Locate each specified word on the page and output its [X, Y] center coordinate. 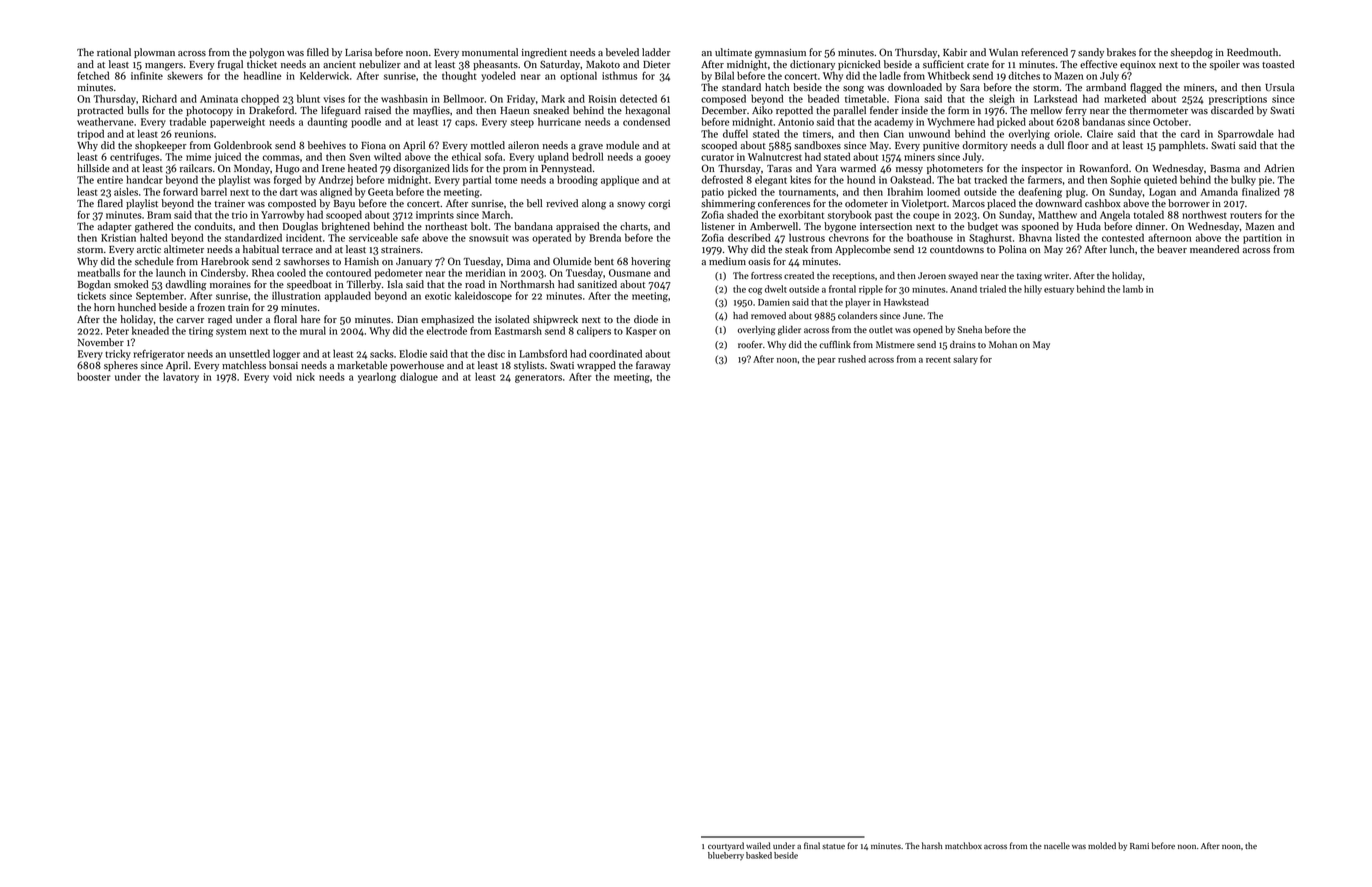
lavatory [181, 377]
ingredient [544, 53]
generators [538, 378]
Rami [1139, 846]
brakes [1121, 52]
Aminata [219, 99]
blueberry [726, 856]
